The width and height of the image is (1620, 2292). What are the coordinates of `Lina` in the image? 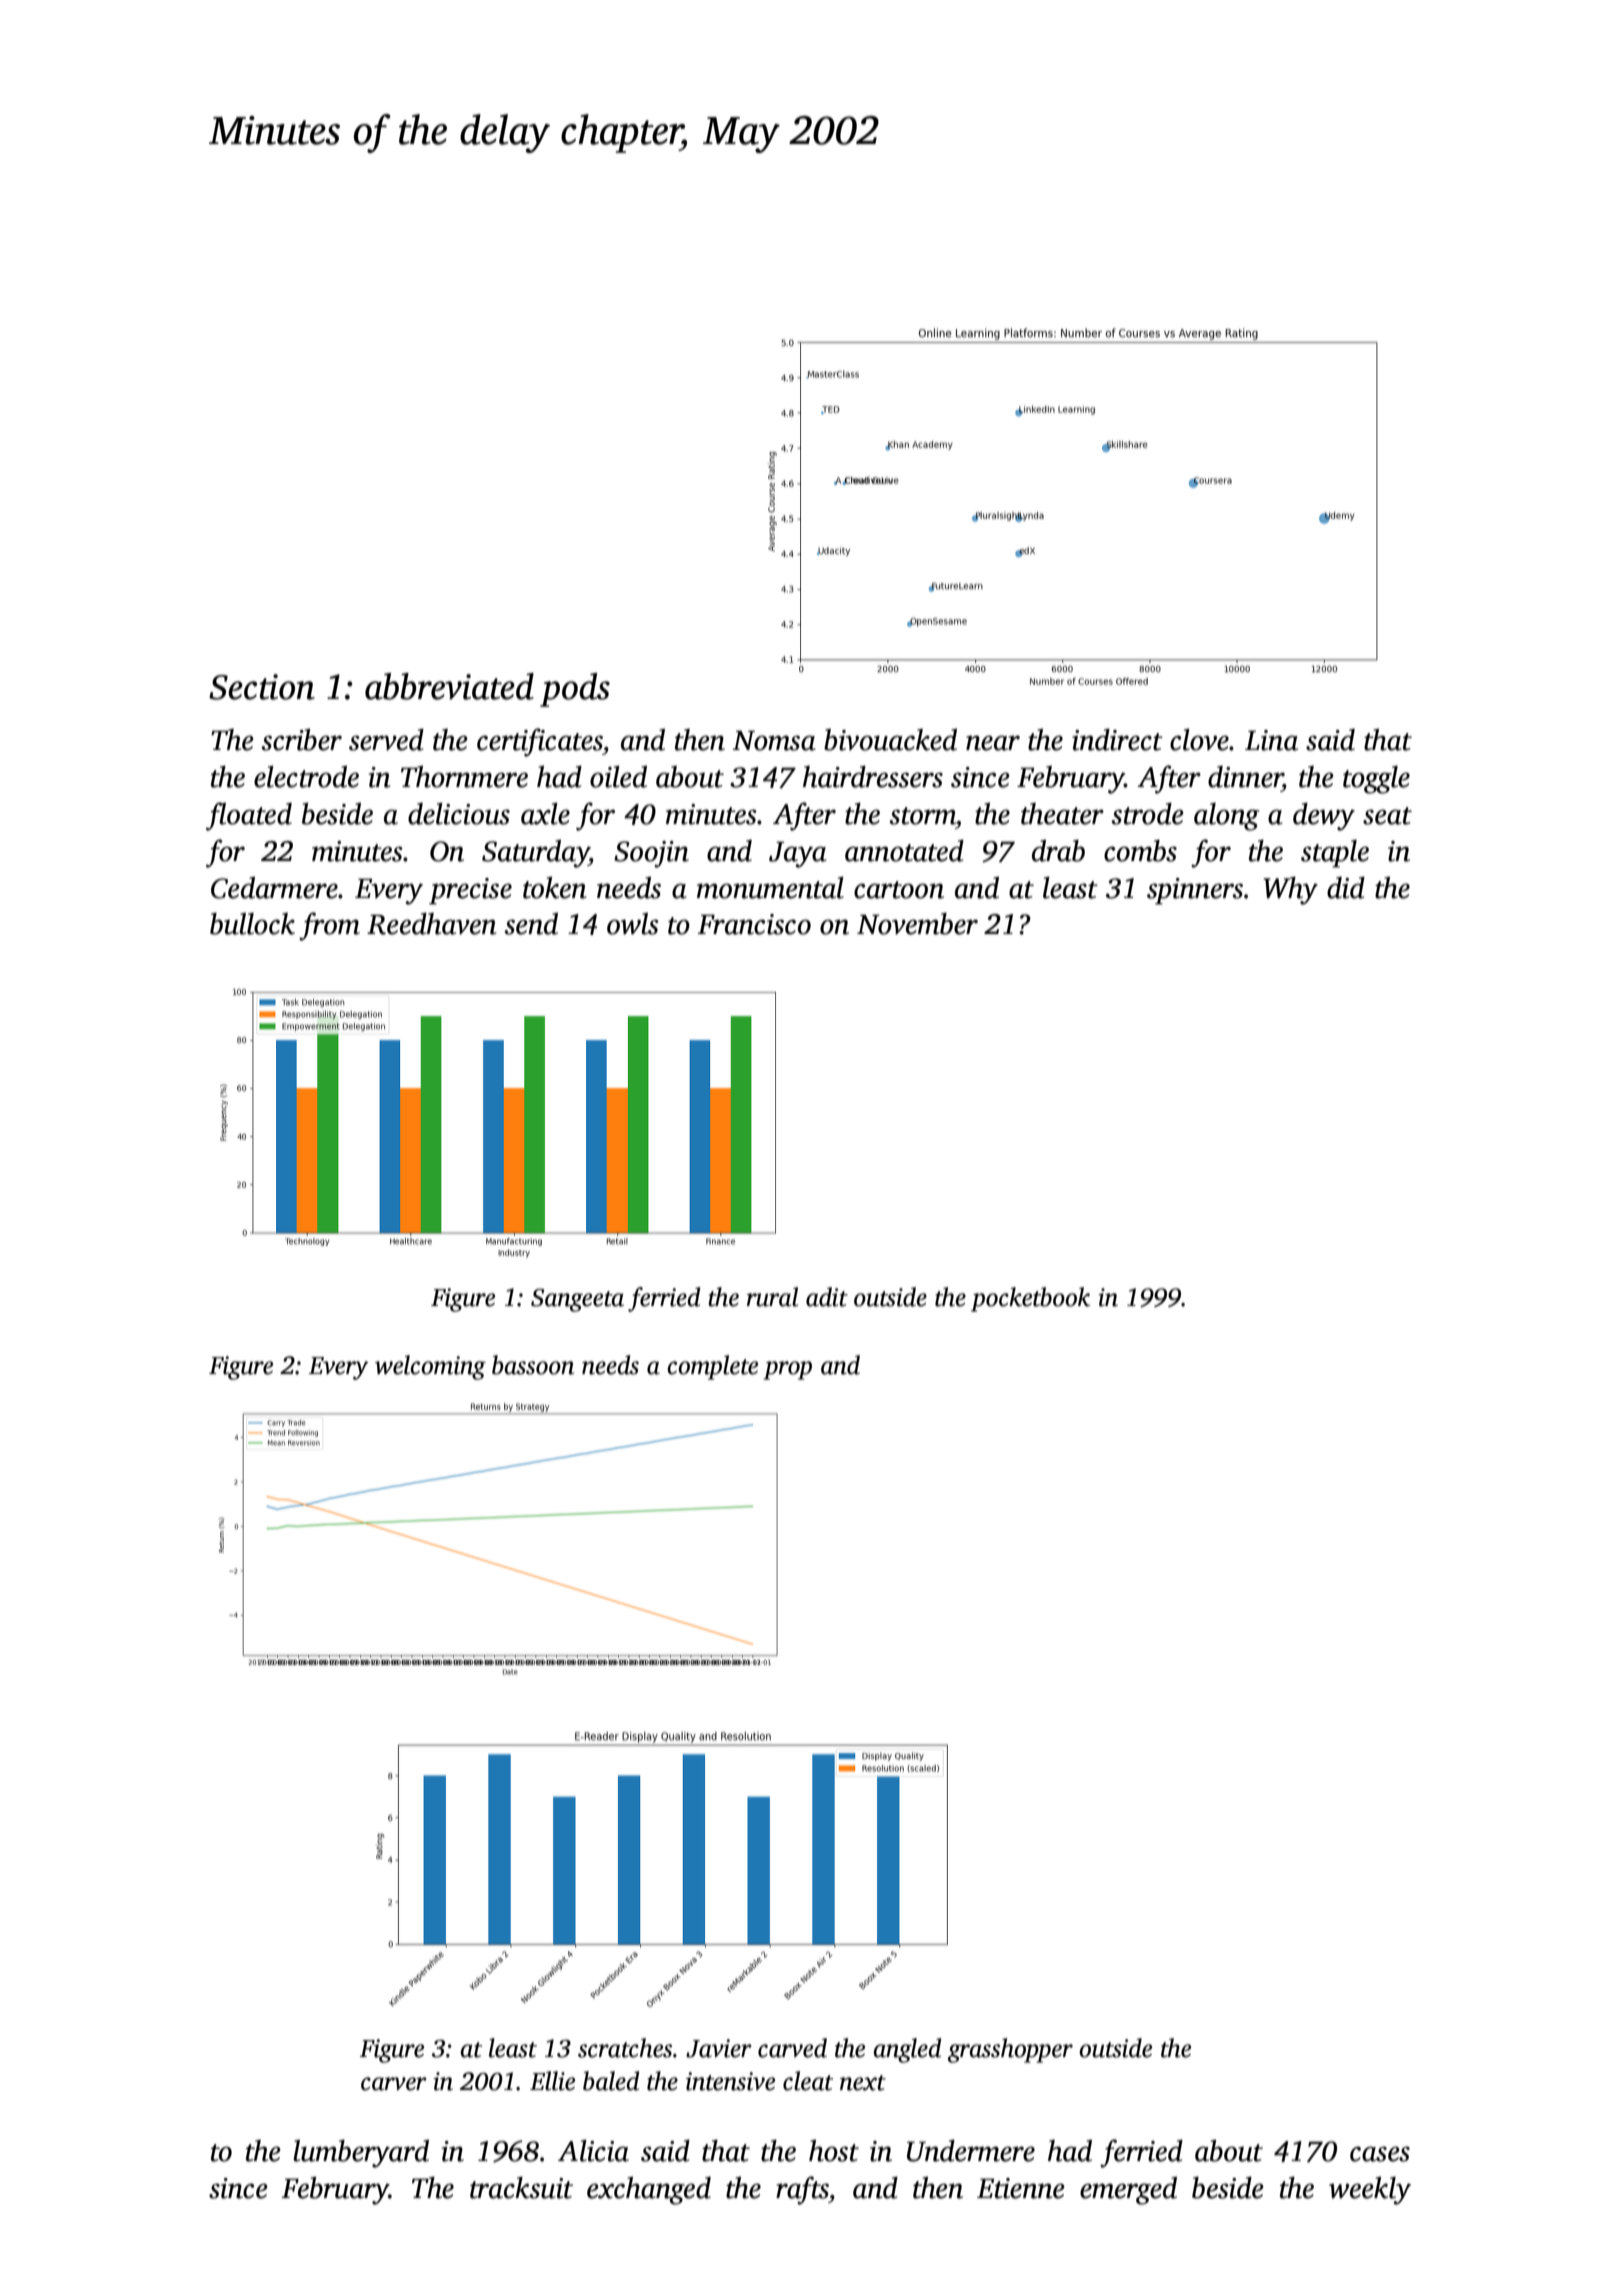 It's located at (1271, 740).
